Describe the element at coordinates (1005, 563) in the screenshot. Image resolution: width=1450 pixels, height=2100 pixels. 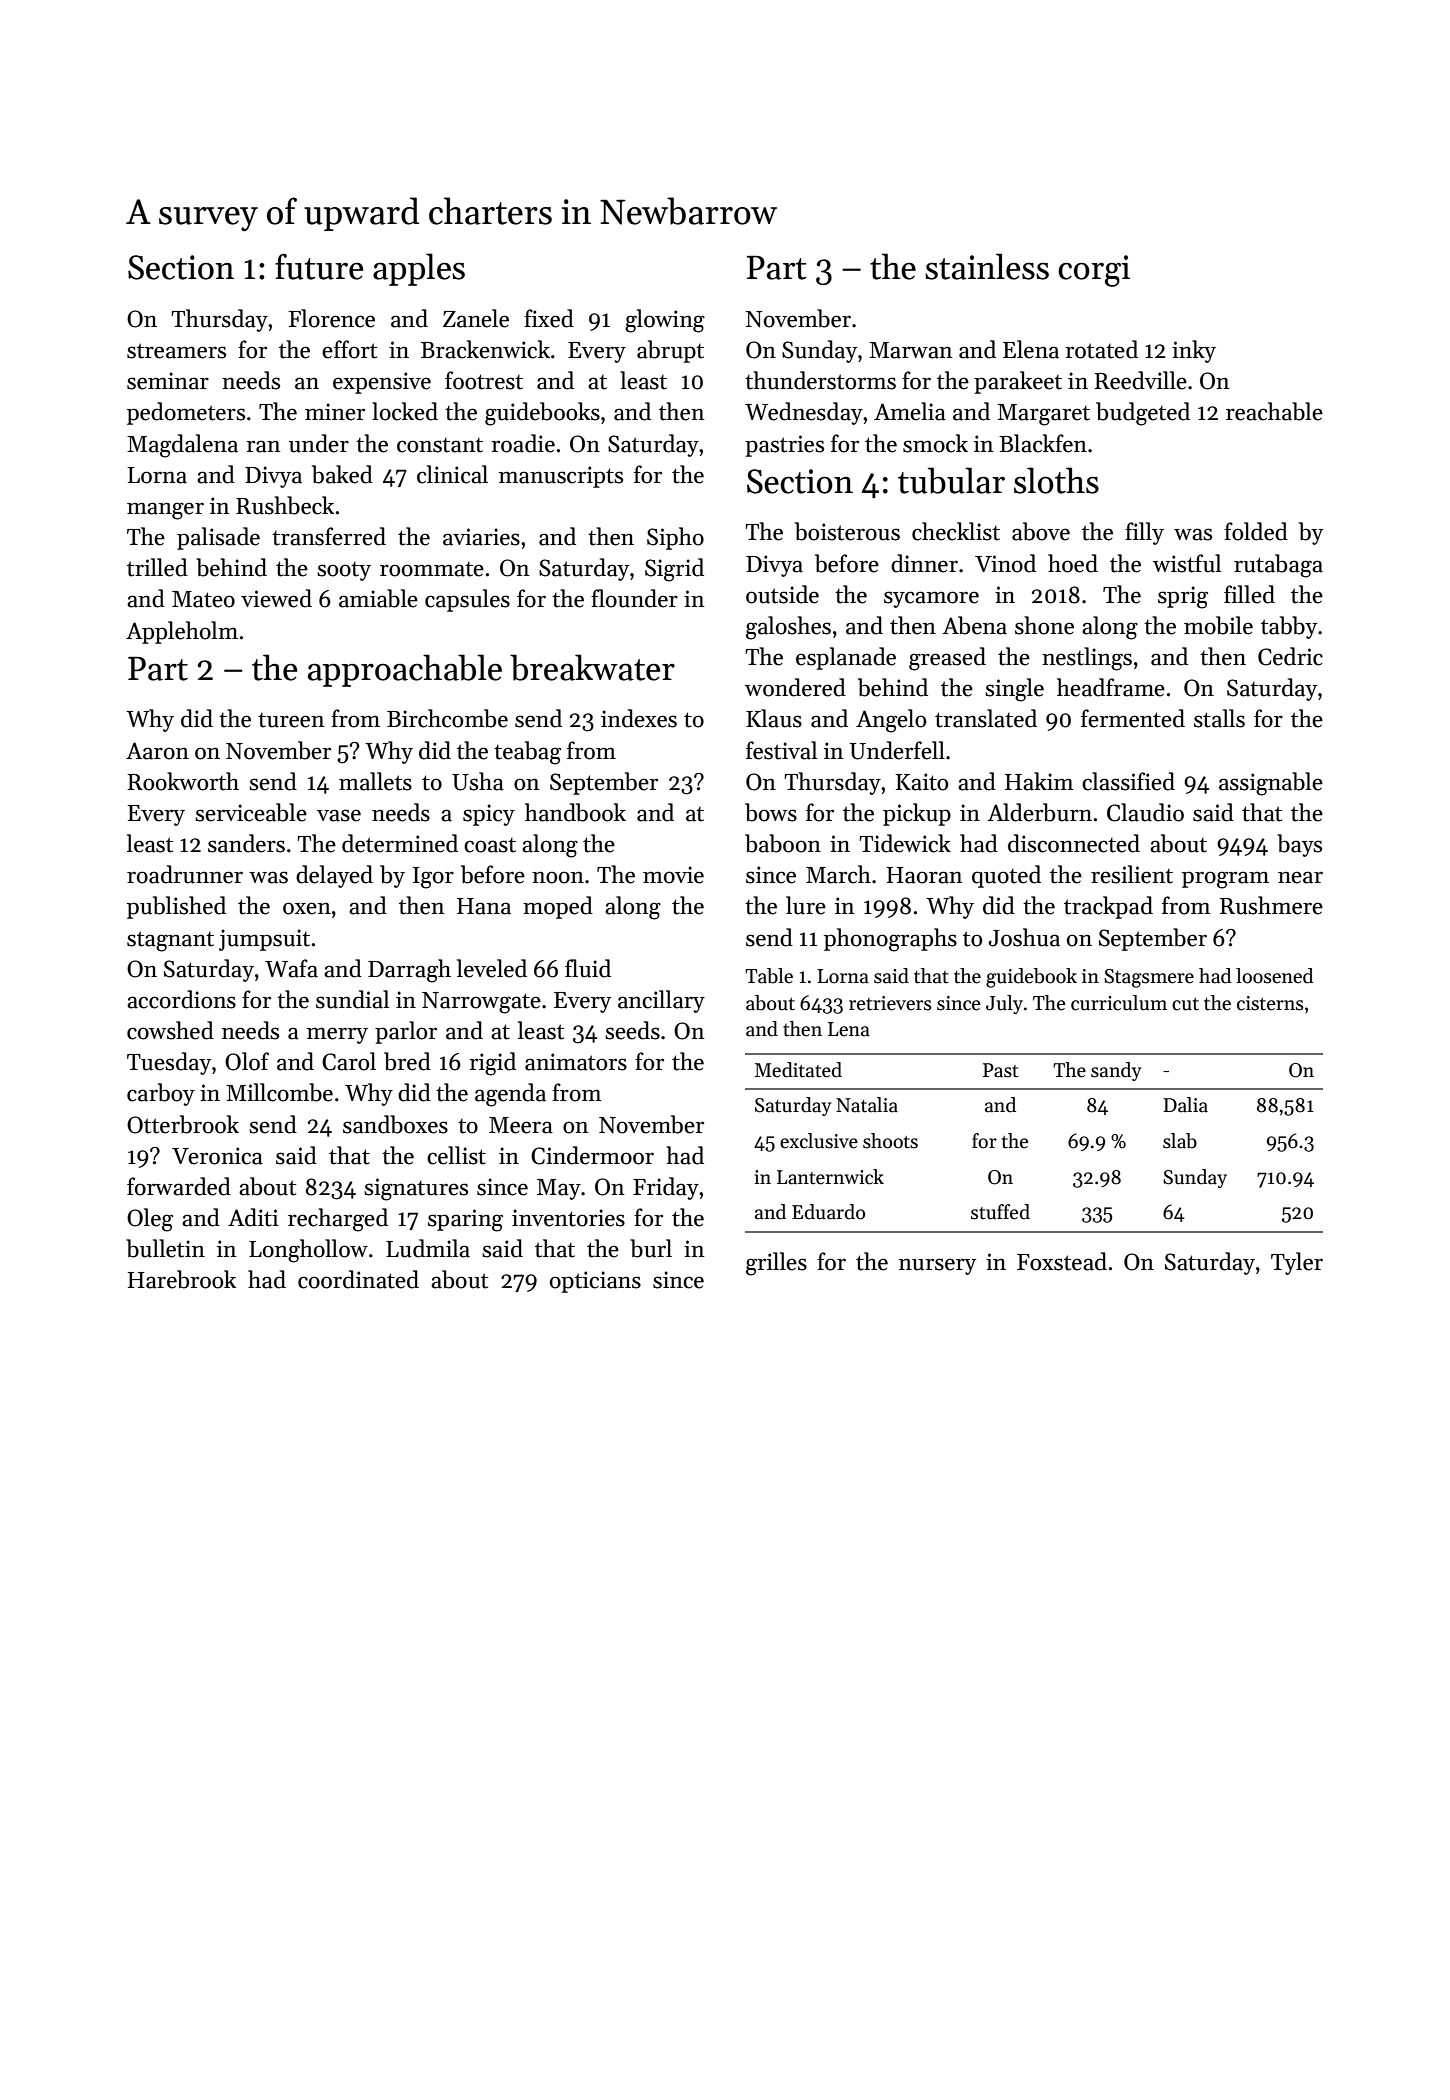
I see `Vinod` at that location.
